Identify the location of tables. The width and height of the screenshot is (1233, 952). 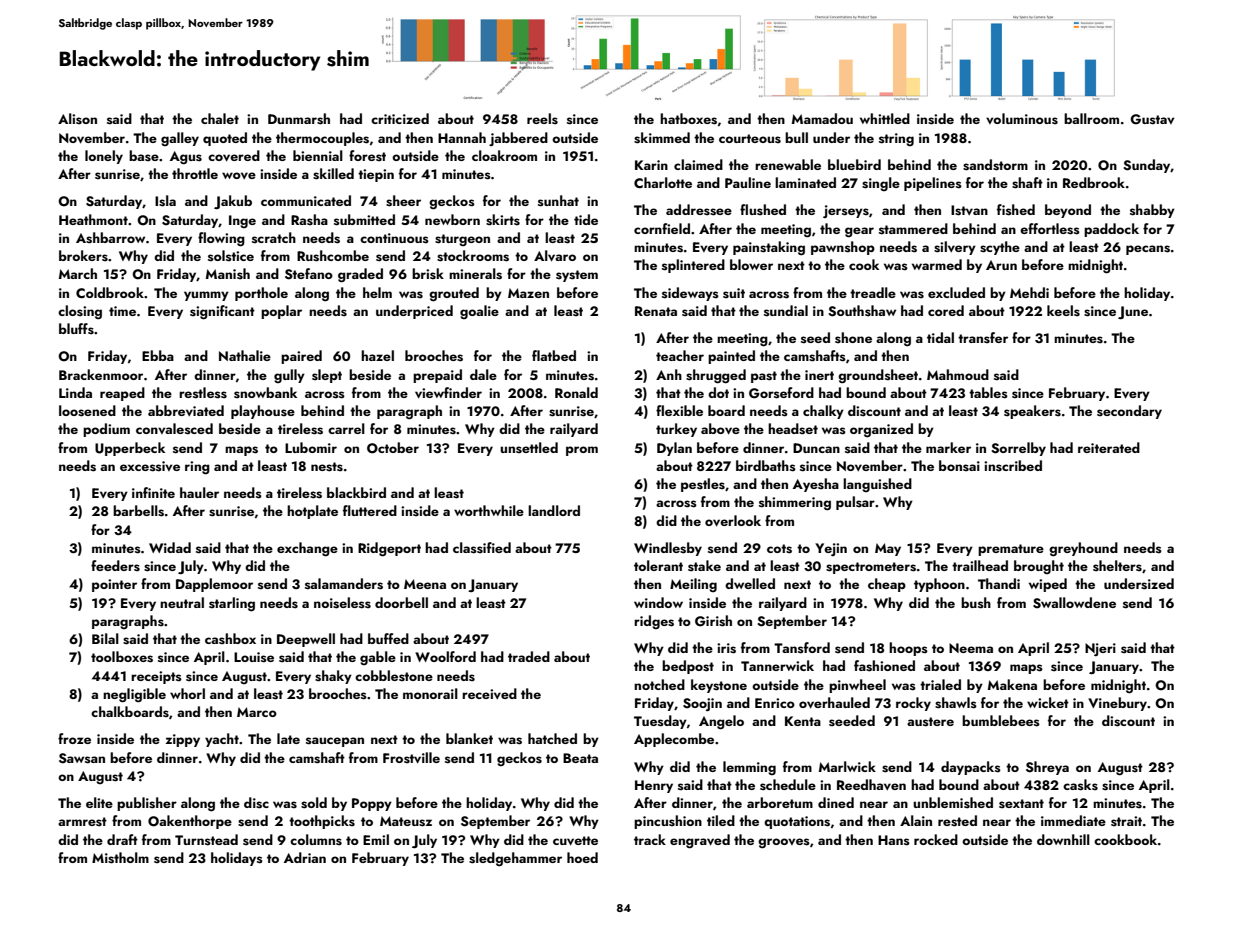
(988, 393).
